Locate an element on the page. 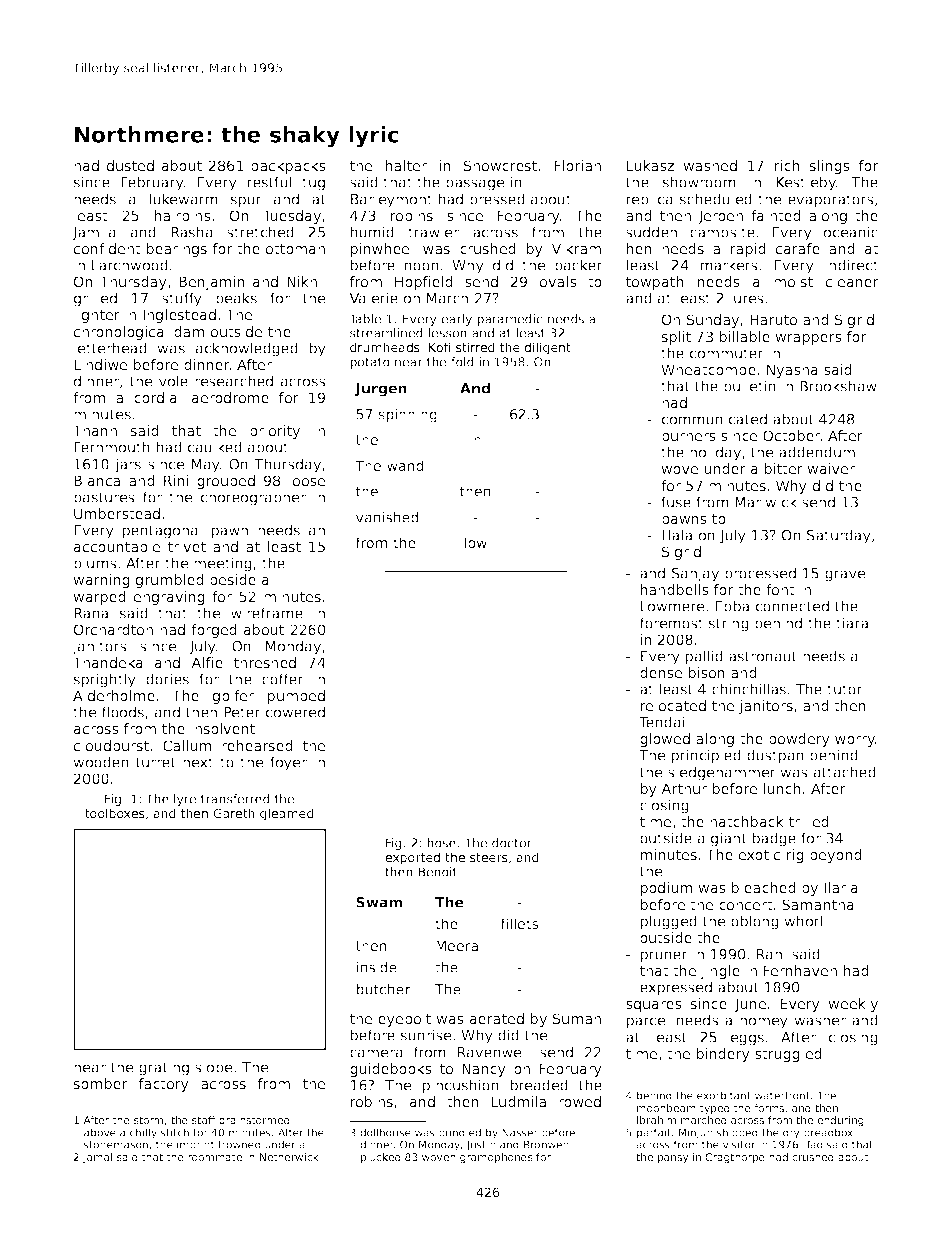 This page has width=952, height=1233. Inglestead is located at coordinates (179, 316).
